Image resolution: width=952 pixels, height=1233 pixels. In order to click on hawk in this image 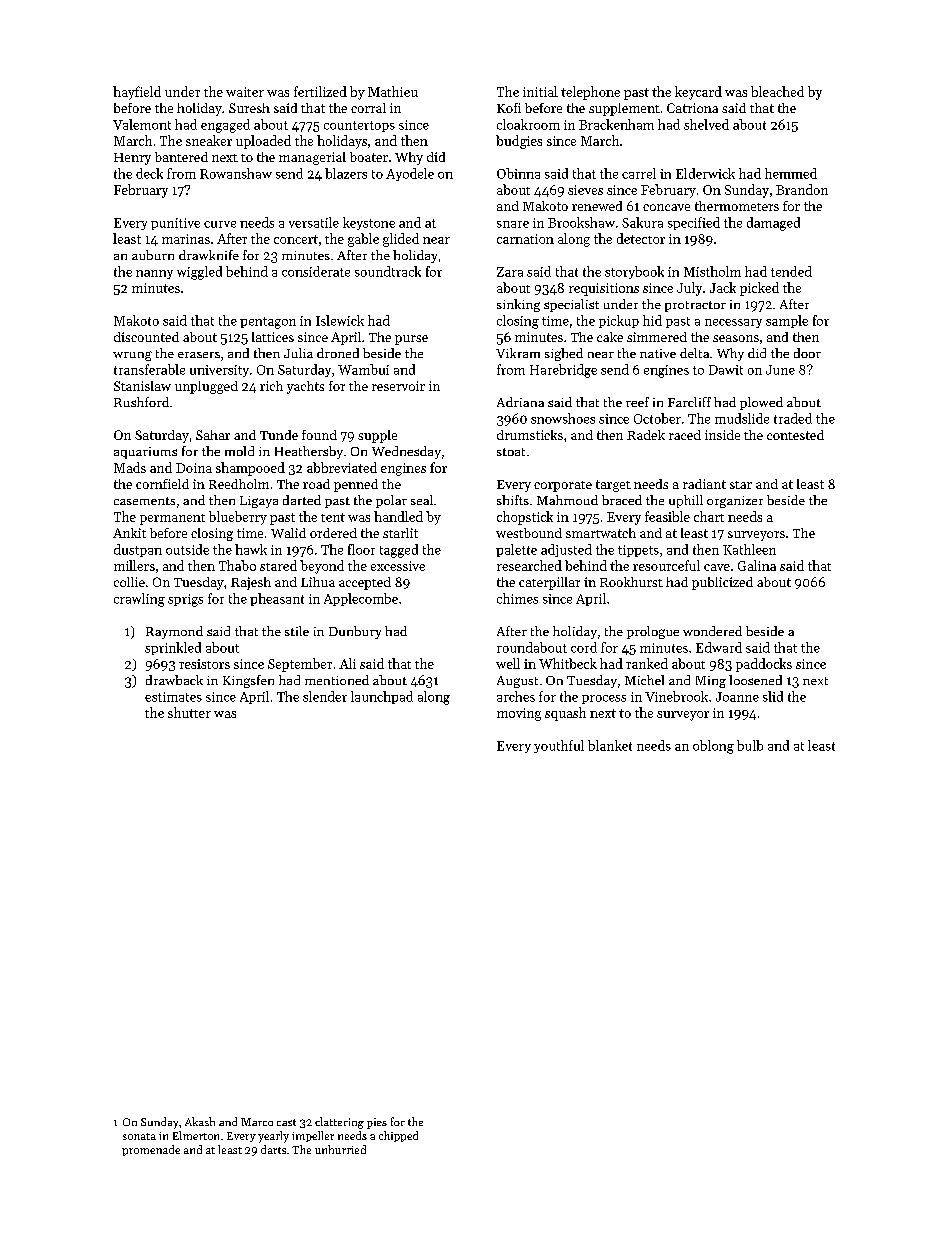, I will do `click(251, 549)`.
